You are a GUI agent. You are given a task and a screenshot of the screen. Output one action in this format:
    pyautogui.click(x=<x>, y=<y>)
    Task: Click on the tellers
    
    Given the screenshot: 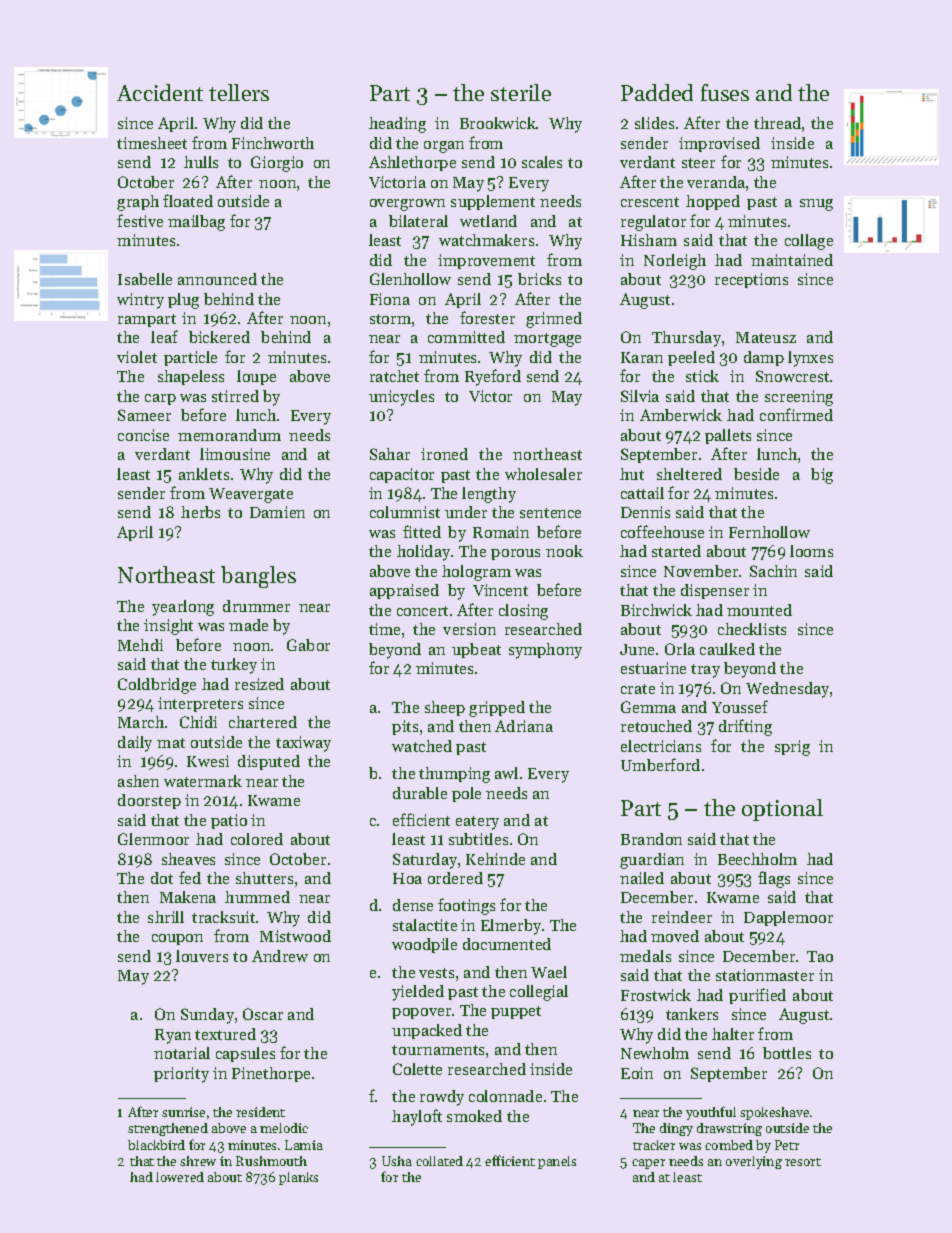 What is the action you would take?
    pyautogui.click(x=239, y=92)
